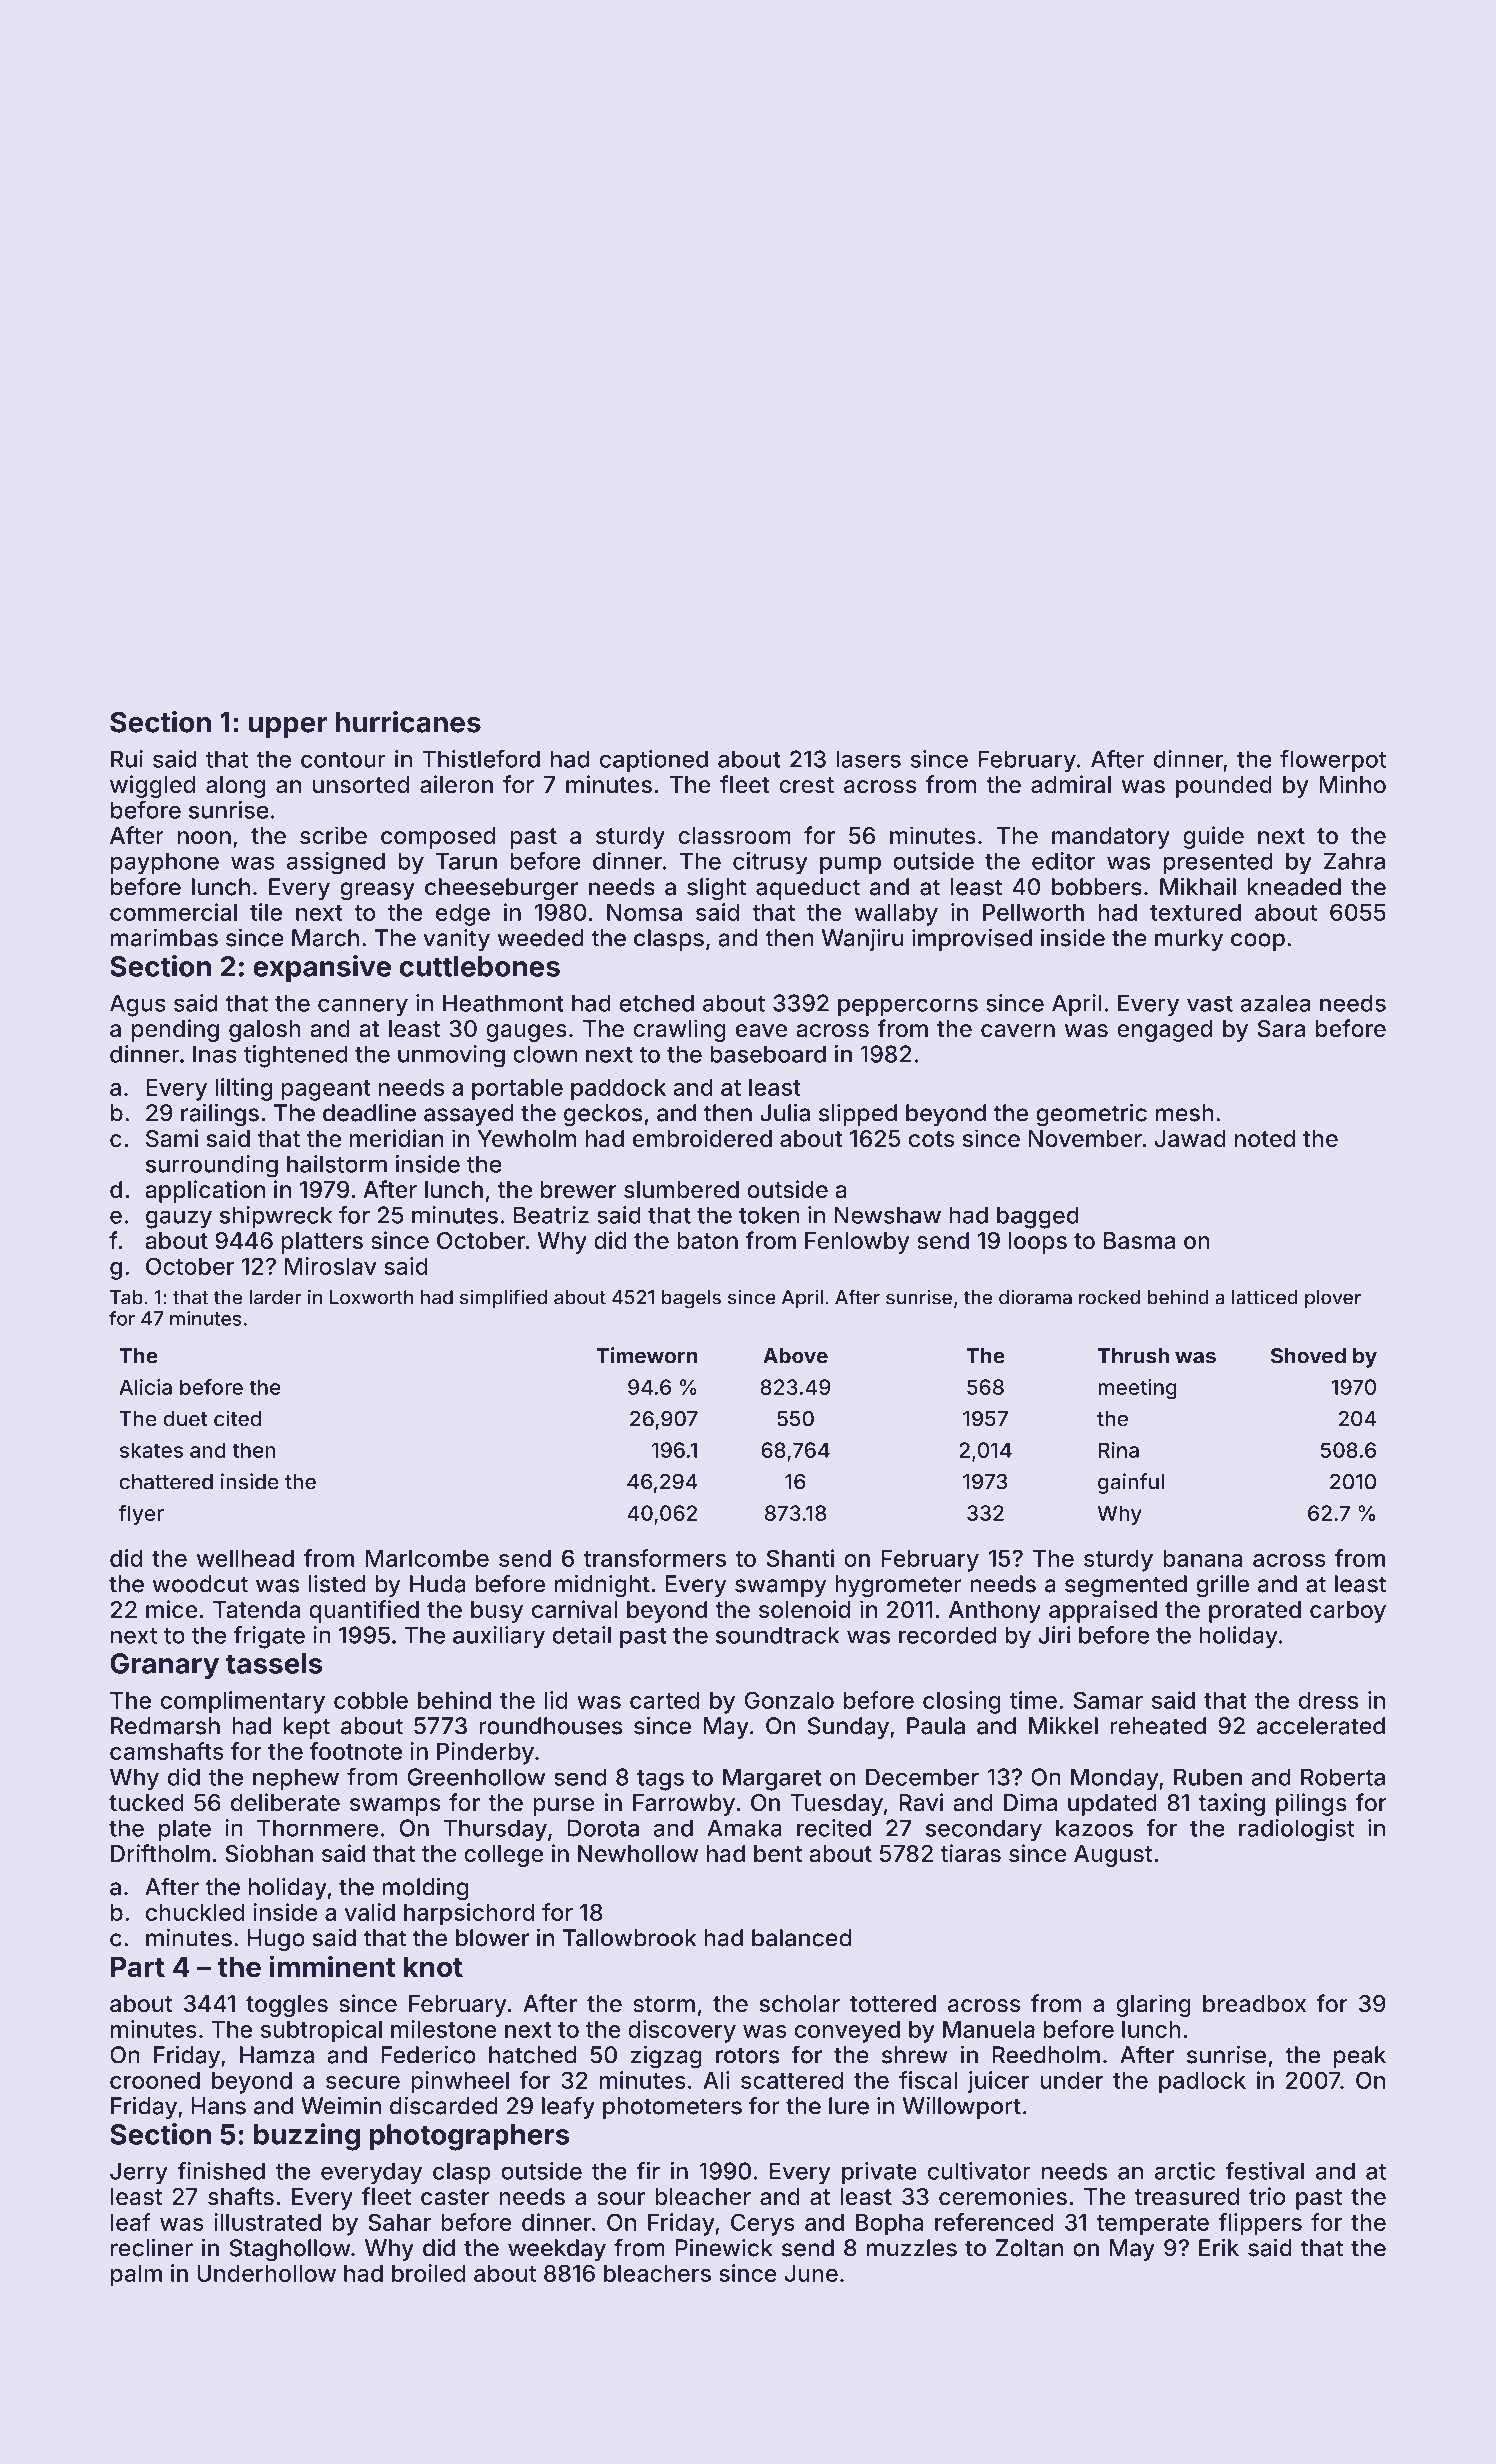  I want to click on scattered, so click(792, 2080).
